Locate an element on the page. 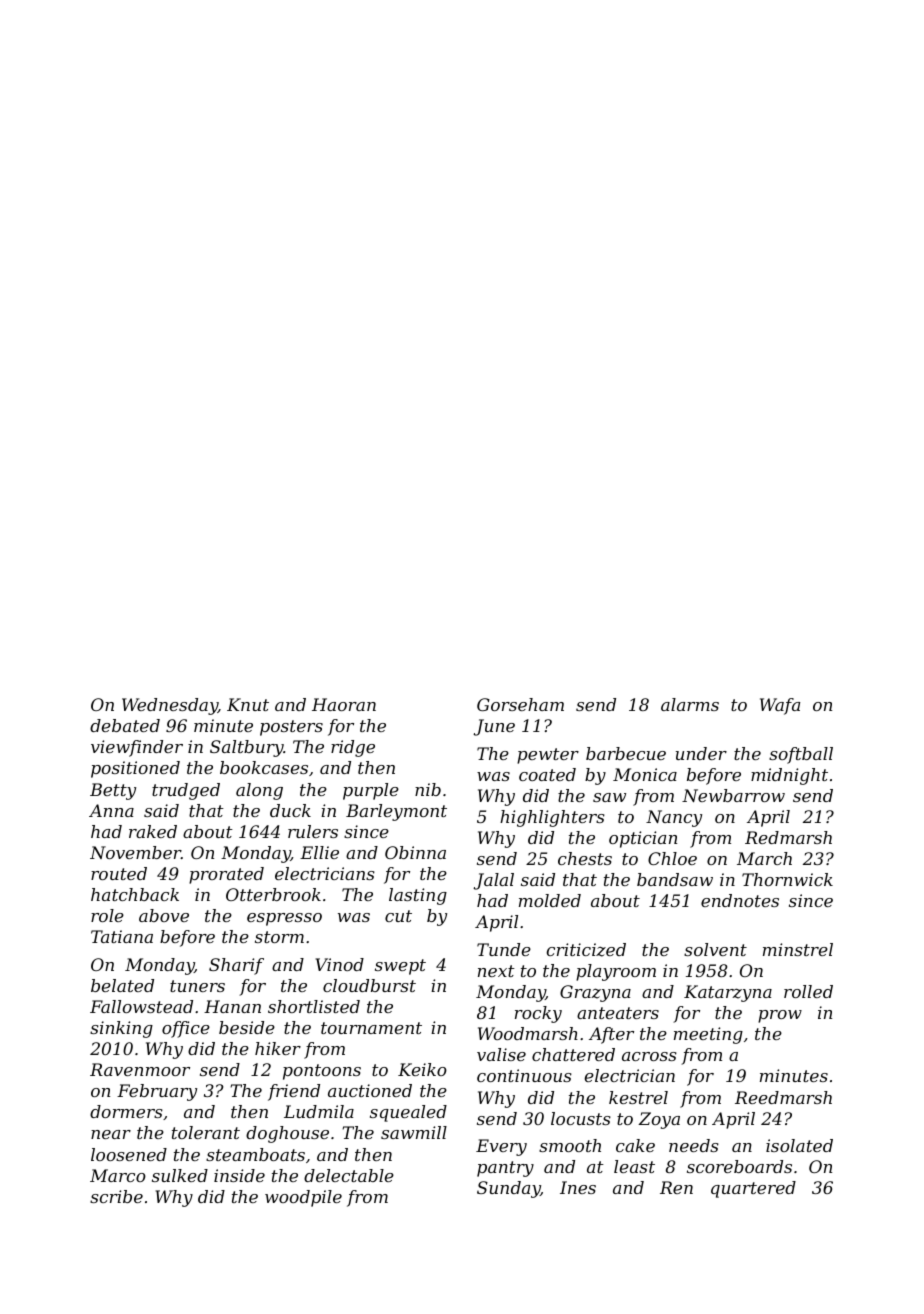 Image resolution: width=924 pixels, height=1314 pixels. belated is located at coordinates (122, 985).
